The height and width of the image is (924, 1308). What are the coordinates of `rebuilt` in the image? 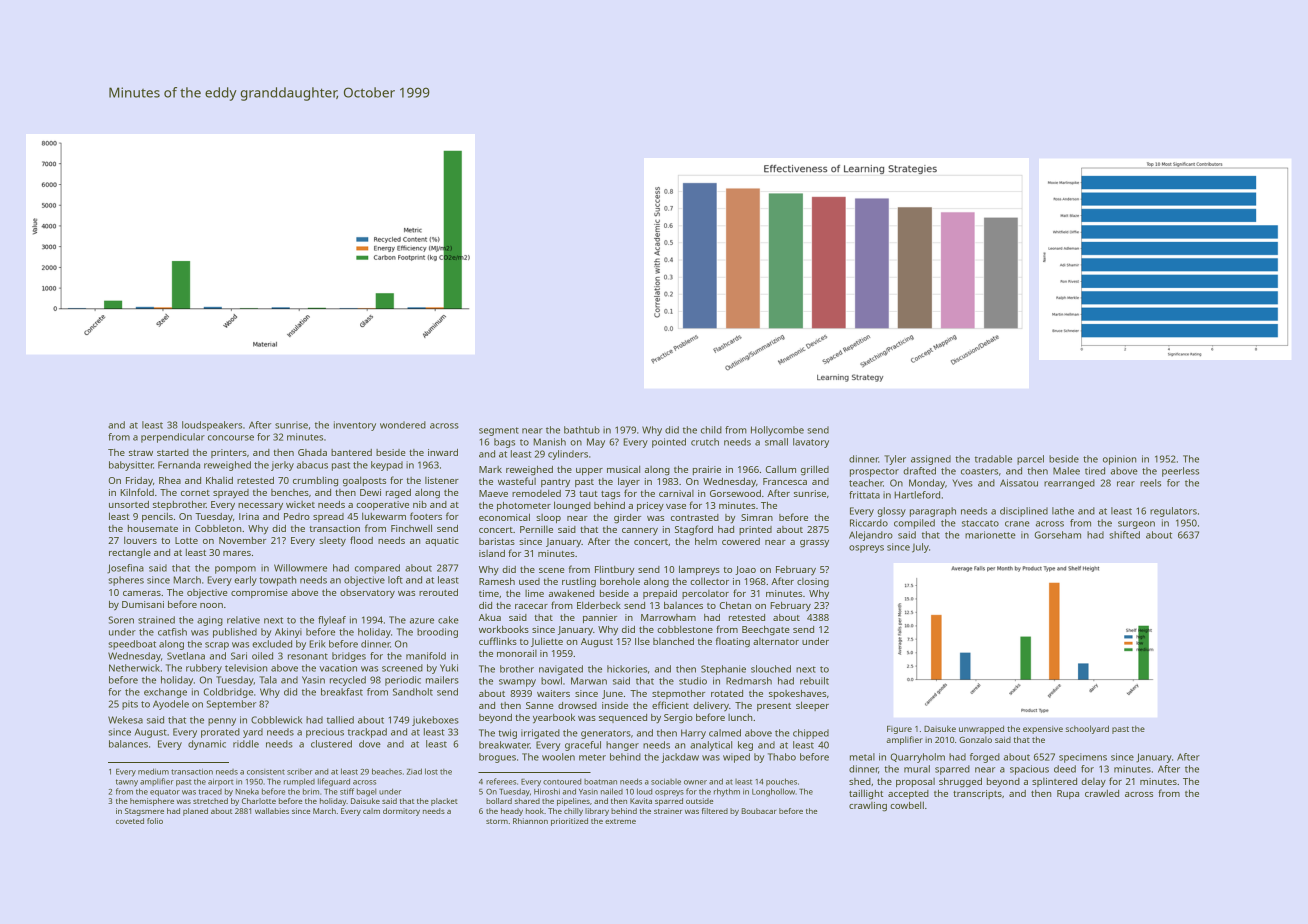 It's located at (814, 681).
